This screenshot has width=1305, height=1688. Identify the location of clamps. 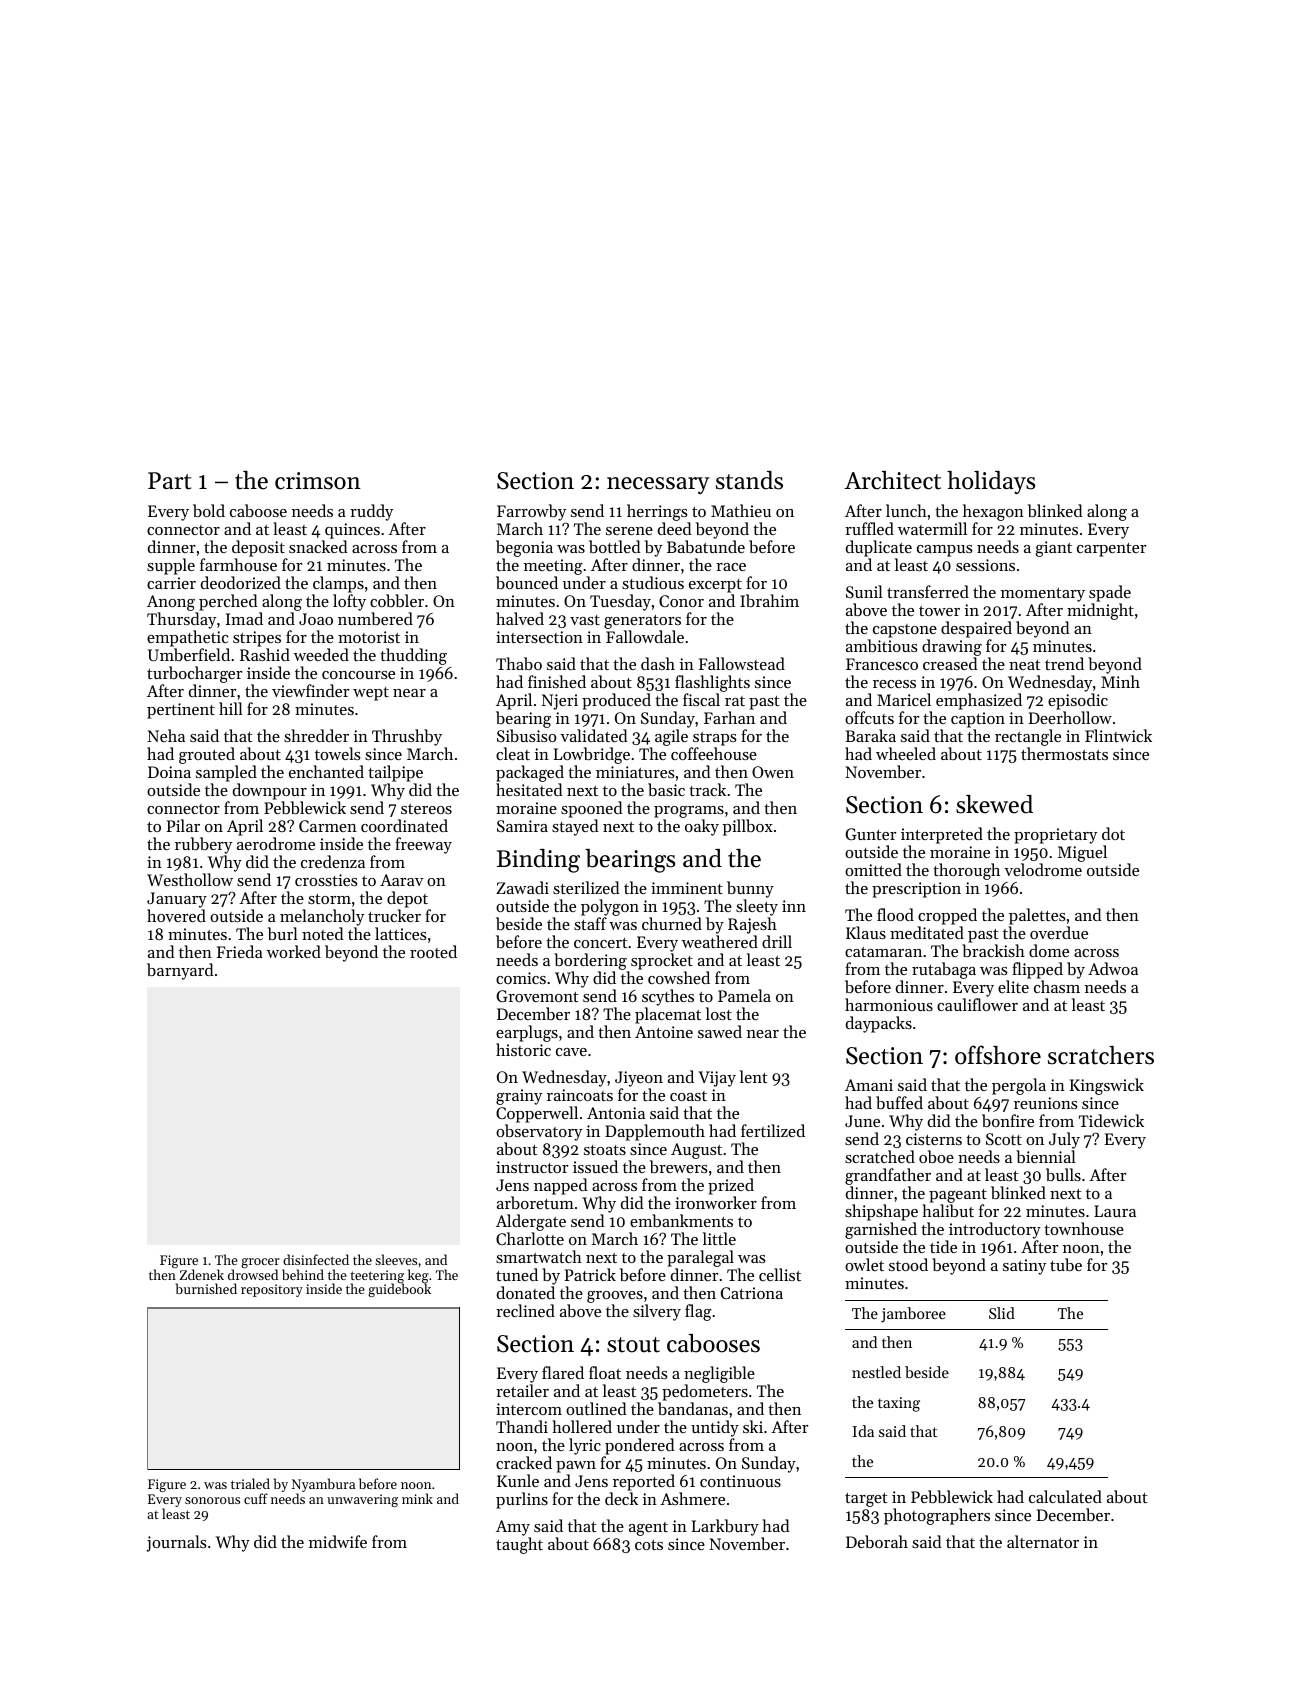
(338, 584).
